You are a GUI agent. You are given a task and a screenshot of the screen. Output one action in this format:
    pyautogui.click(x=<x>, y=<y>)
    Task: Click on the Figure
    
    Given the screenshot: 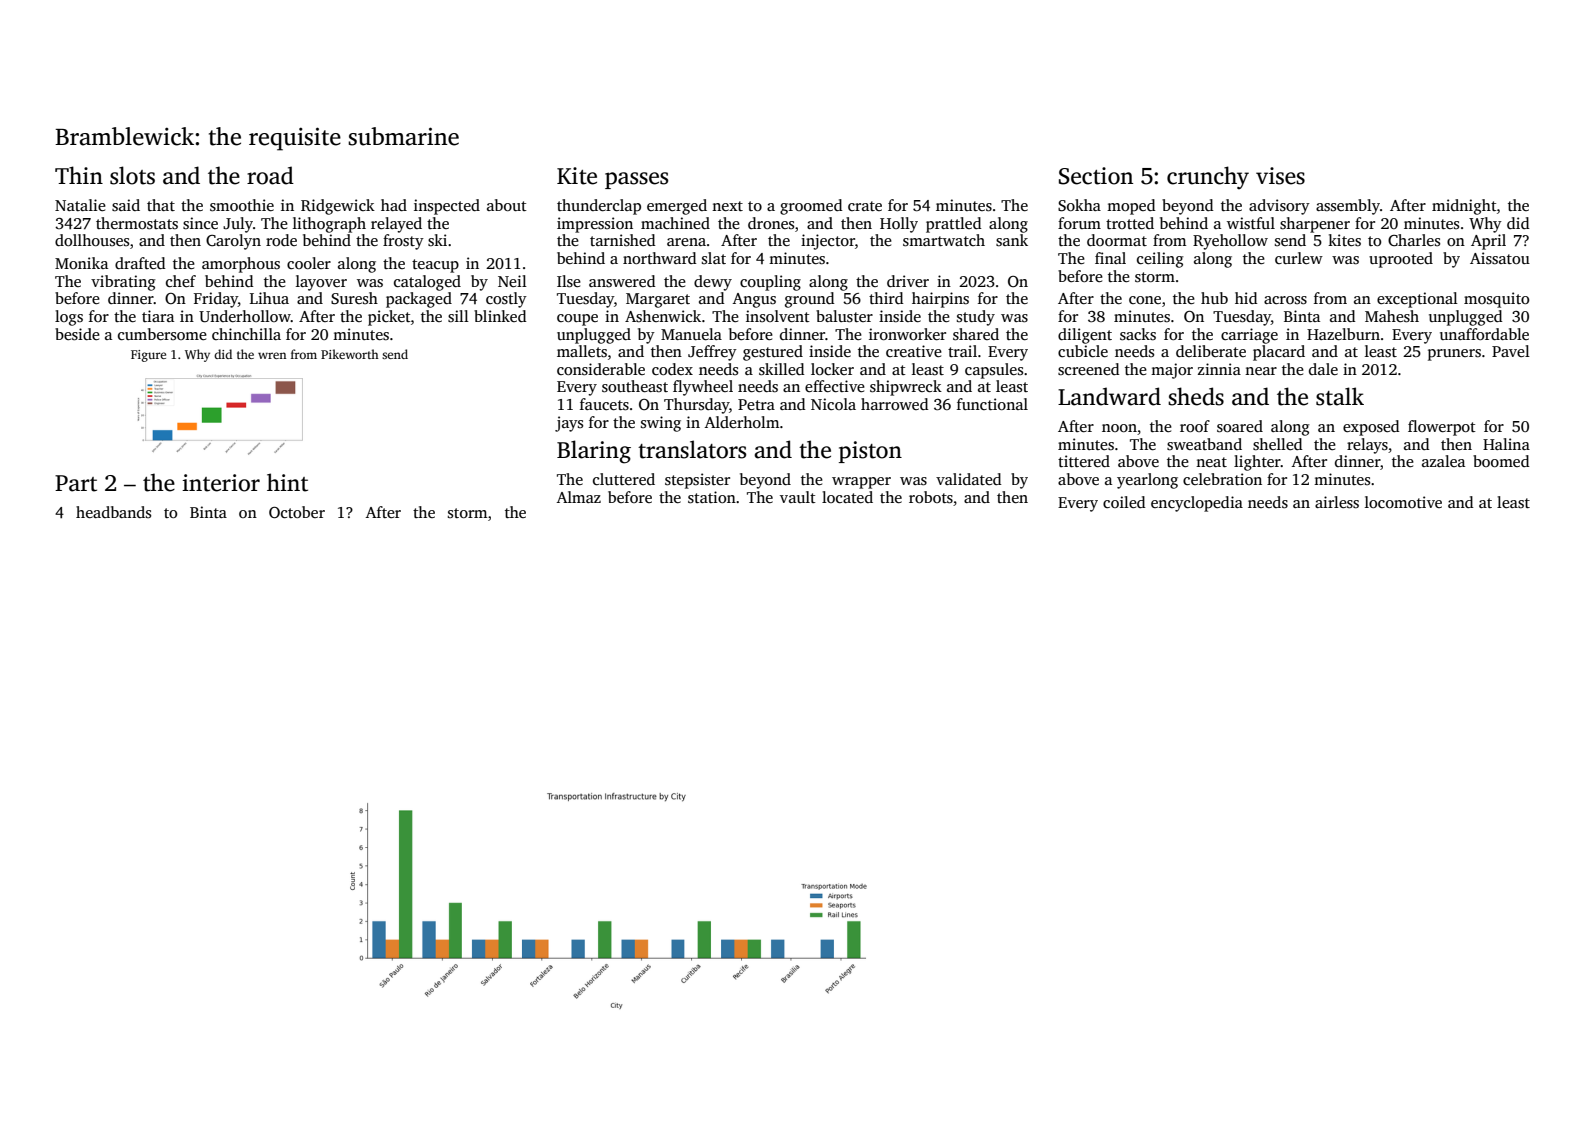 What is the action you would take?
    pyautogui.click(x=148, y=356)
